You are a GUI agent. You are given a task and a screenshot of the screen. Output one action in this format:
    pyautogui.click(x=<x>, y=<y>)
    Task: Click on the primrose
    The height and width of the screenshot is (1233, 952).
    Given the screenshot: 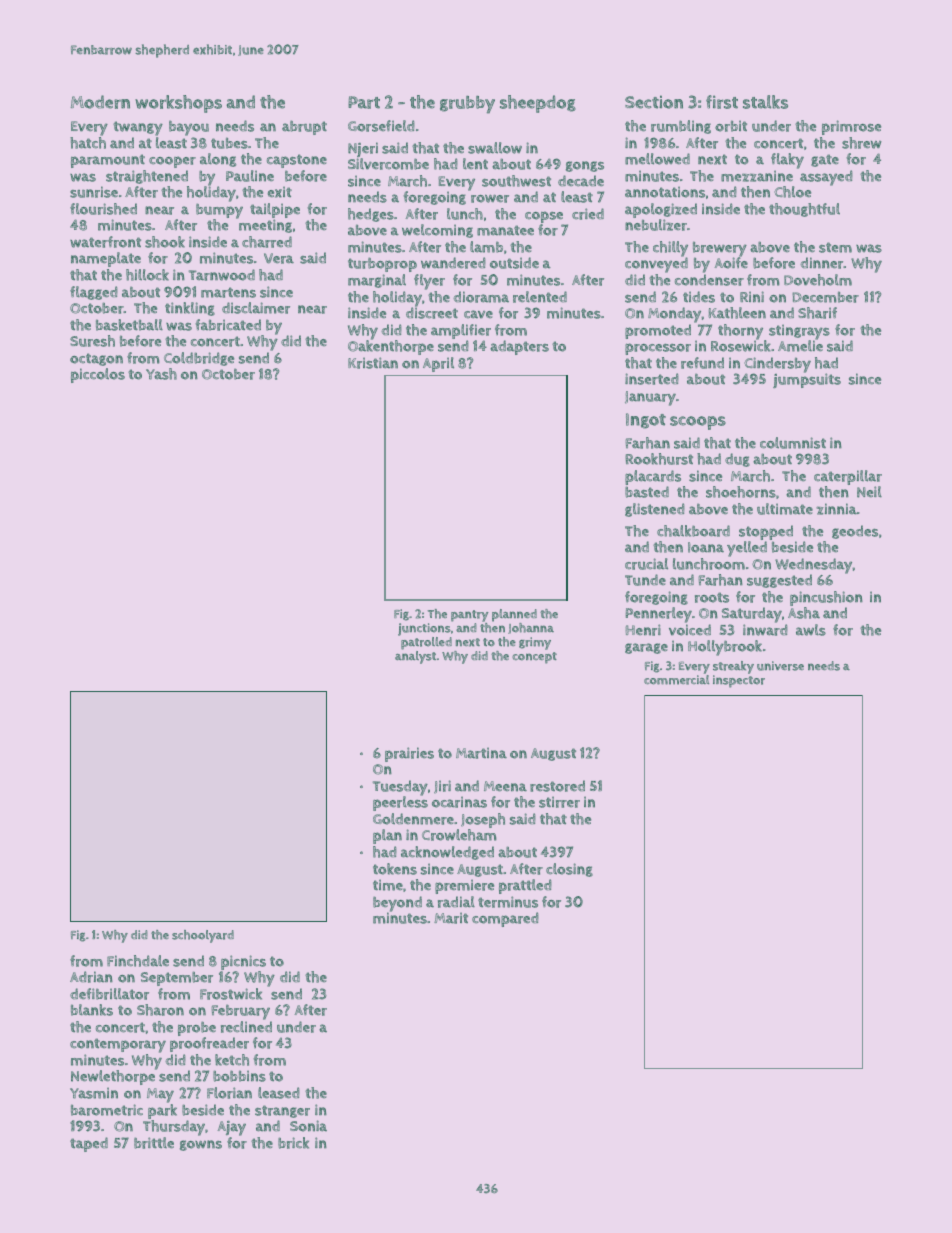 What is the action you would take?
    pyautogui.click(x=851, y=127)
